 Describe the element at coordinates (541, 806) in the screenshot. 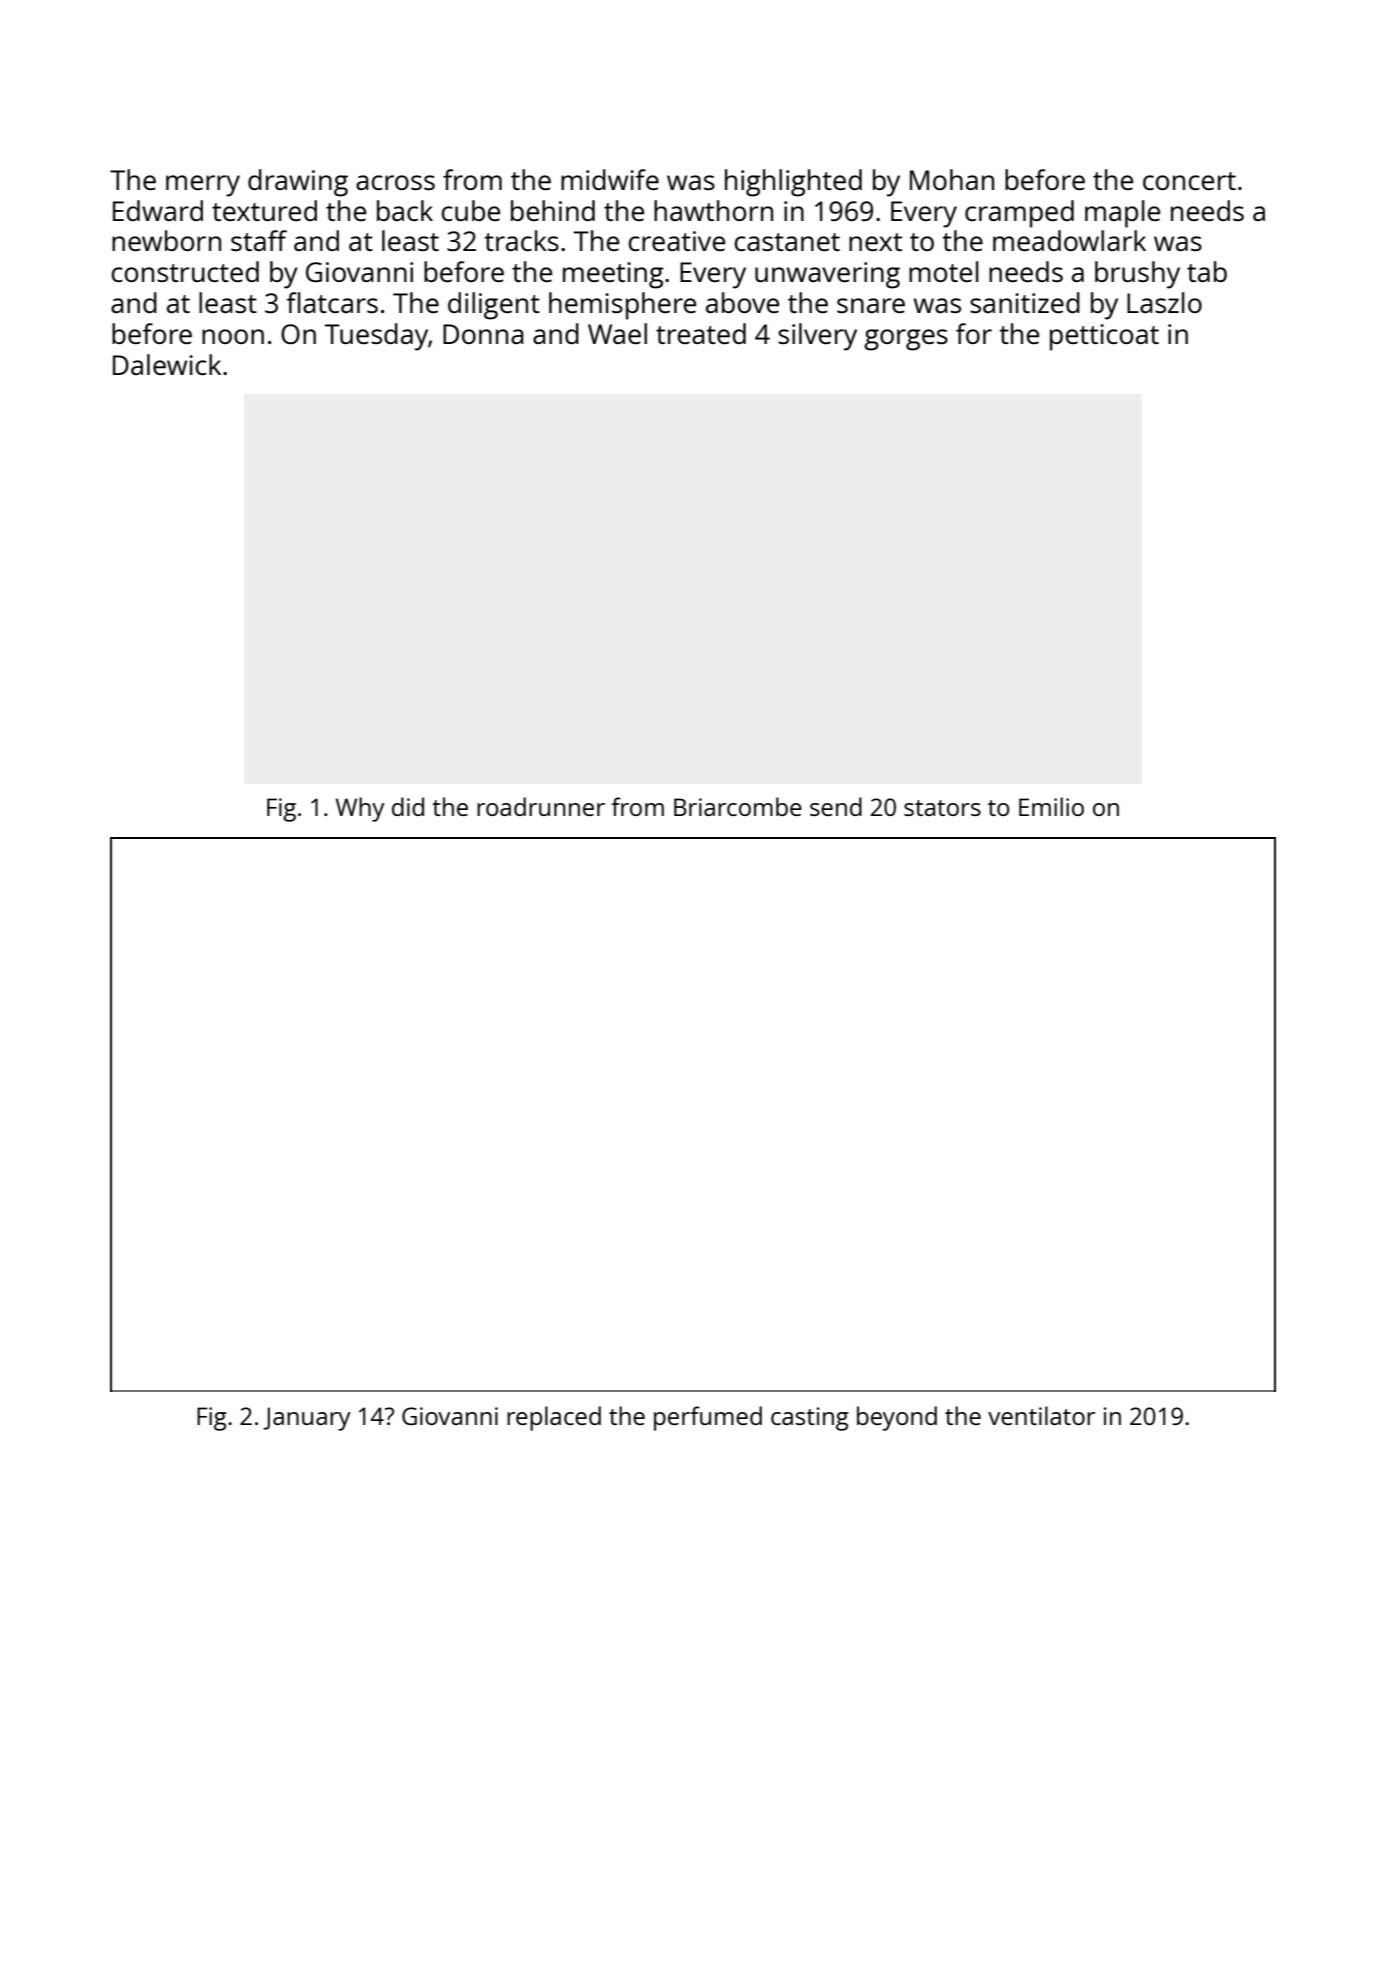

I see `roadrunner` at that location.
